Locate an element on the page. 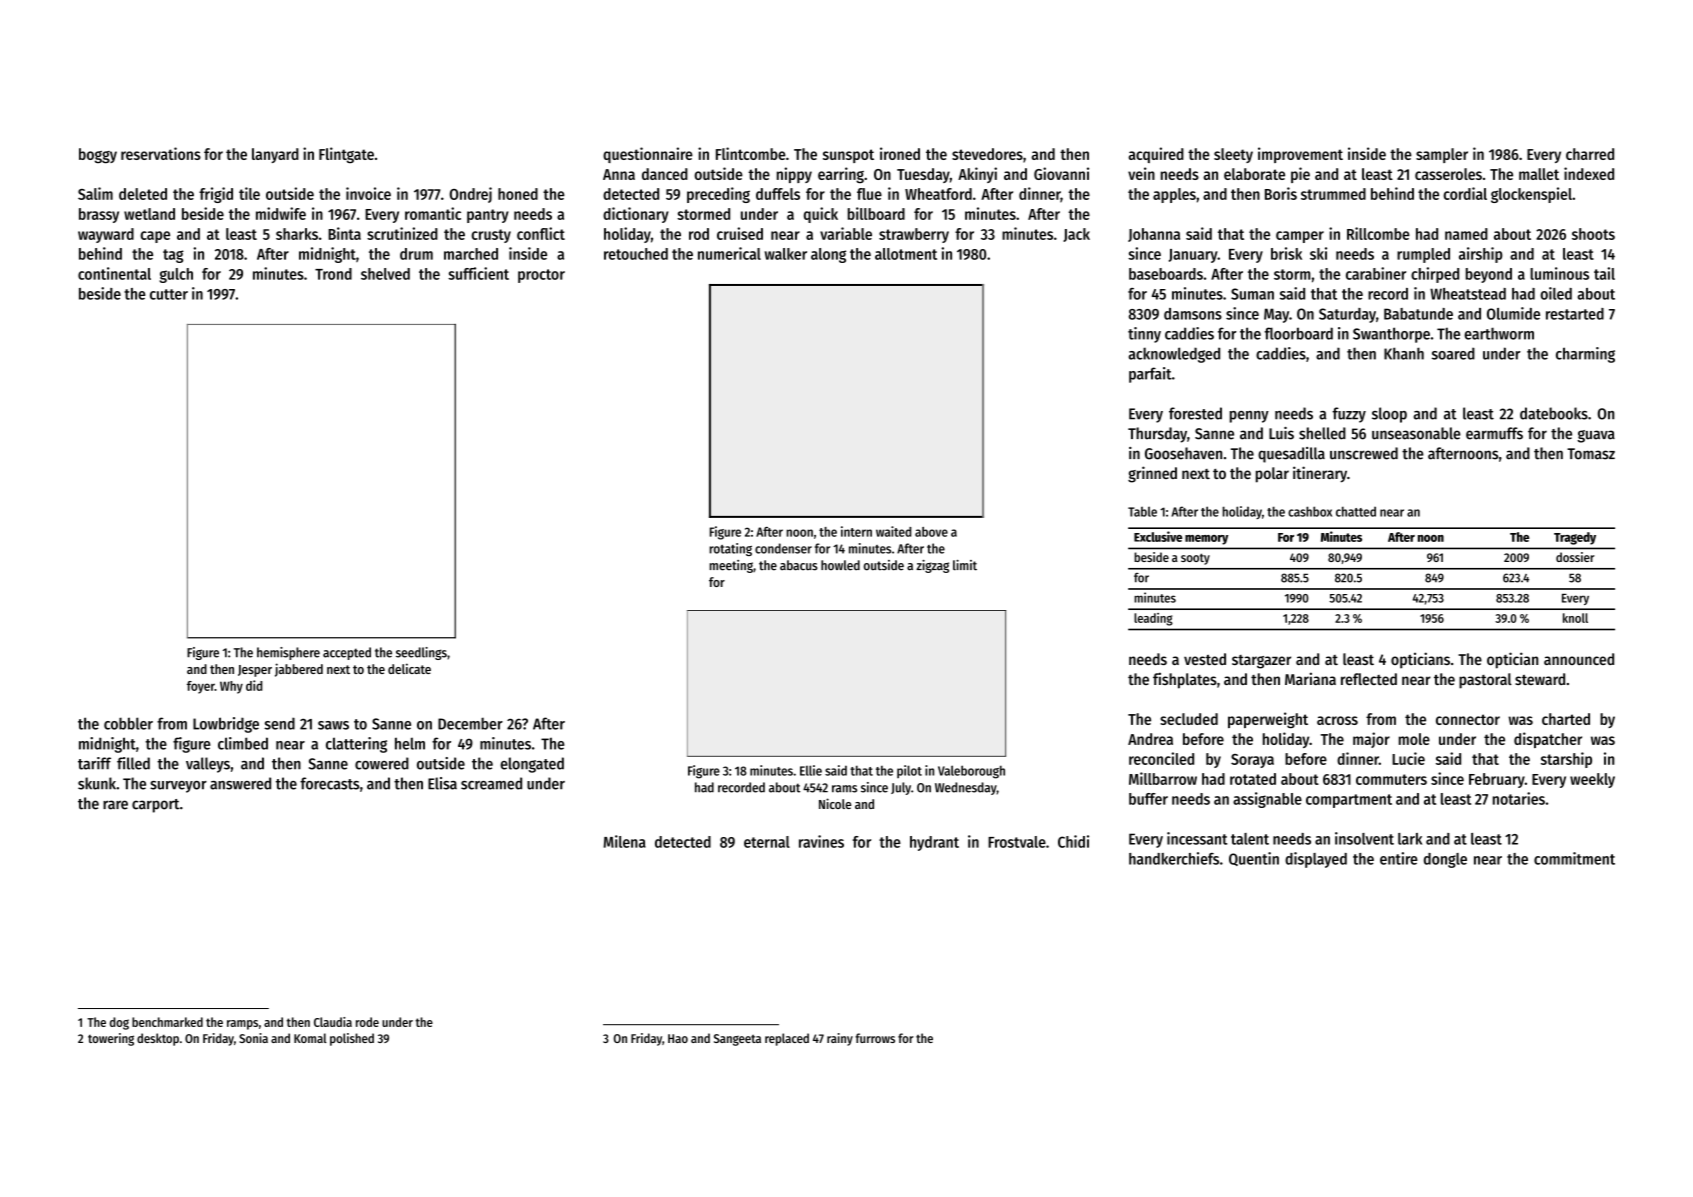 Image resolution: width=1693 pixels, height=1197 pixels. proctor is located at coordinates (541, 276).
